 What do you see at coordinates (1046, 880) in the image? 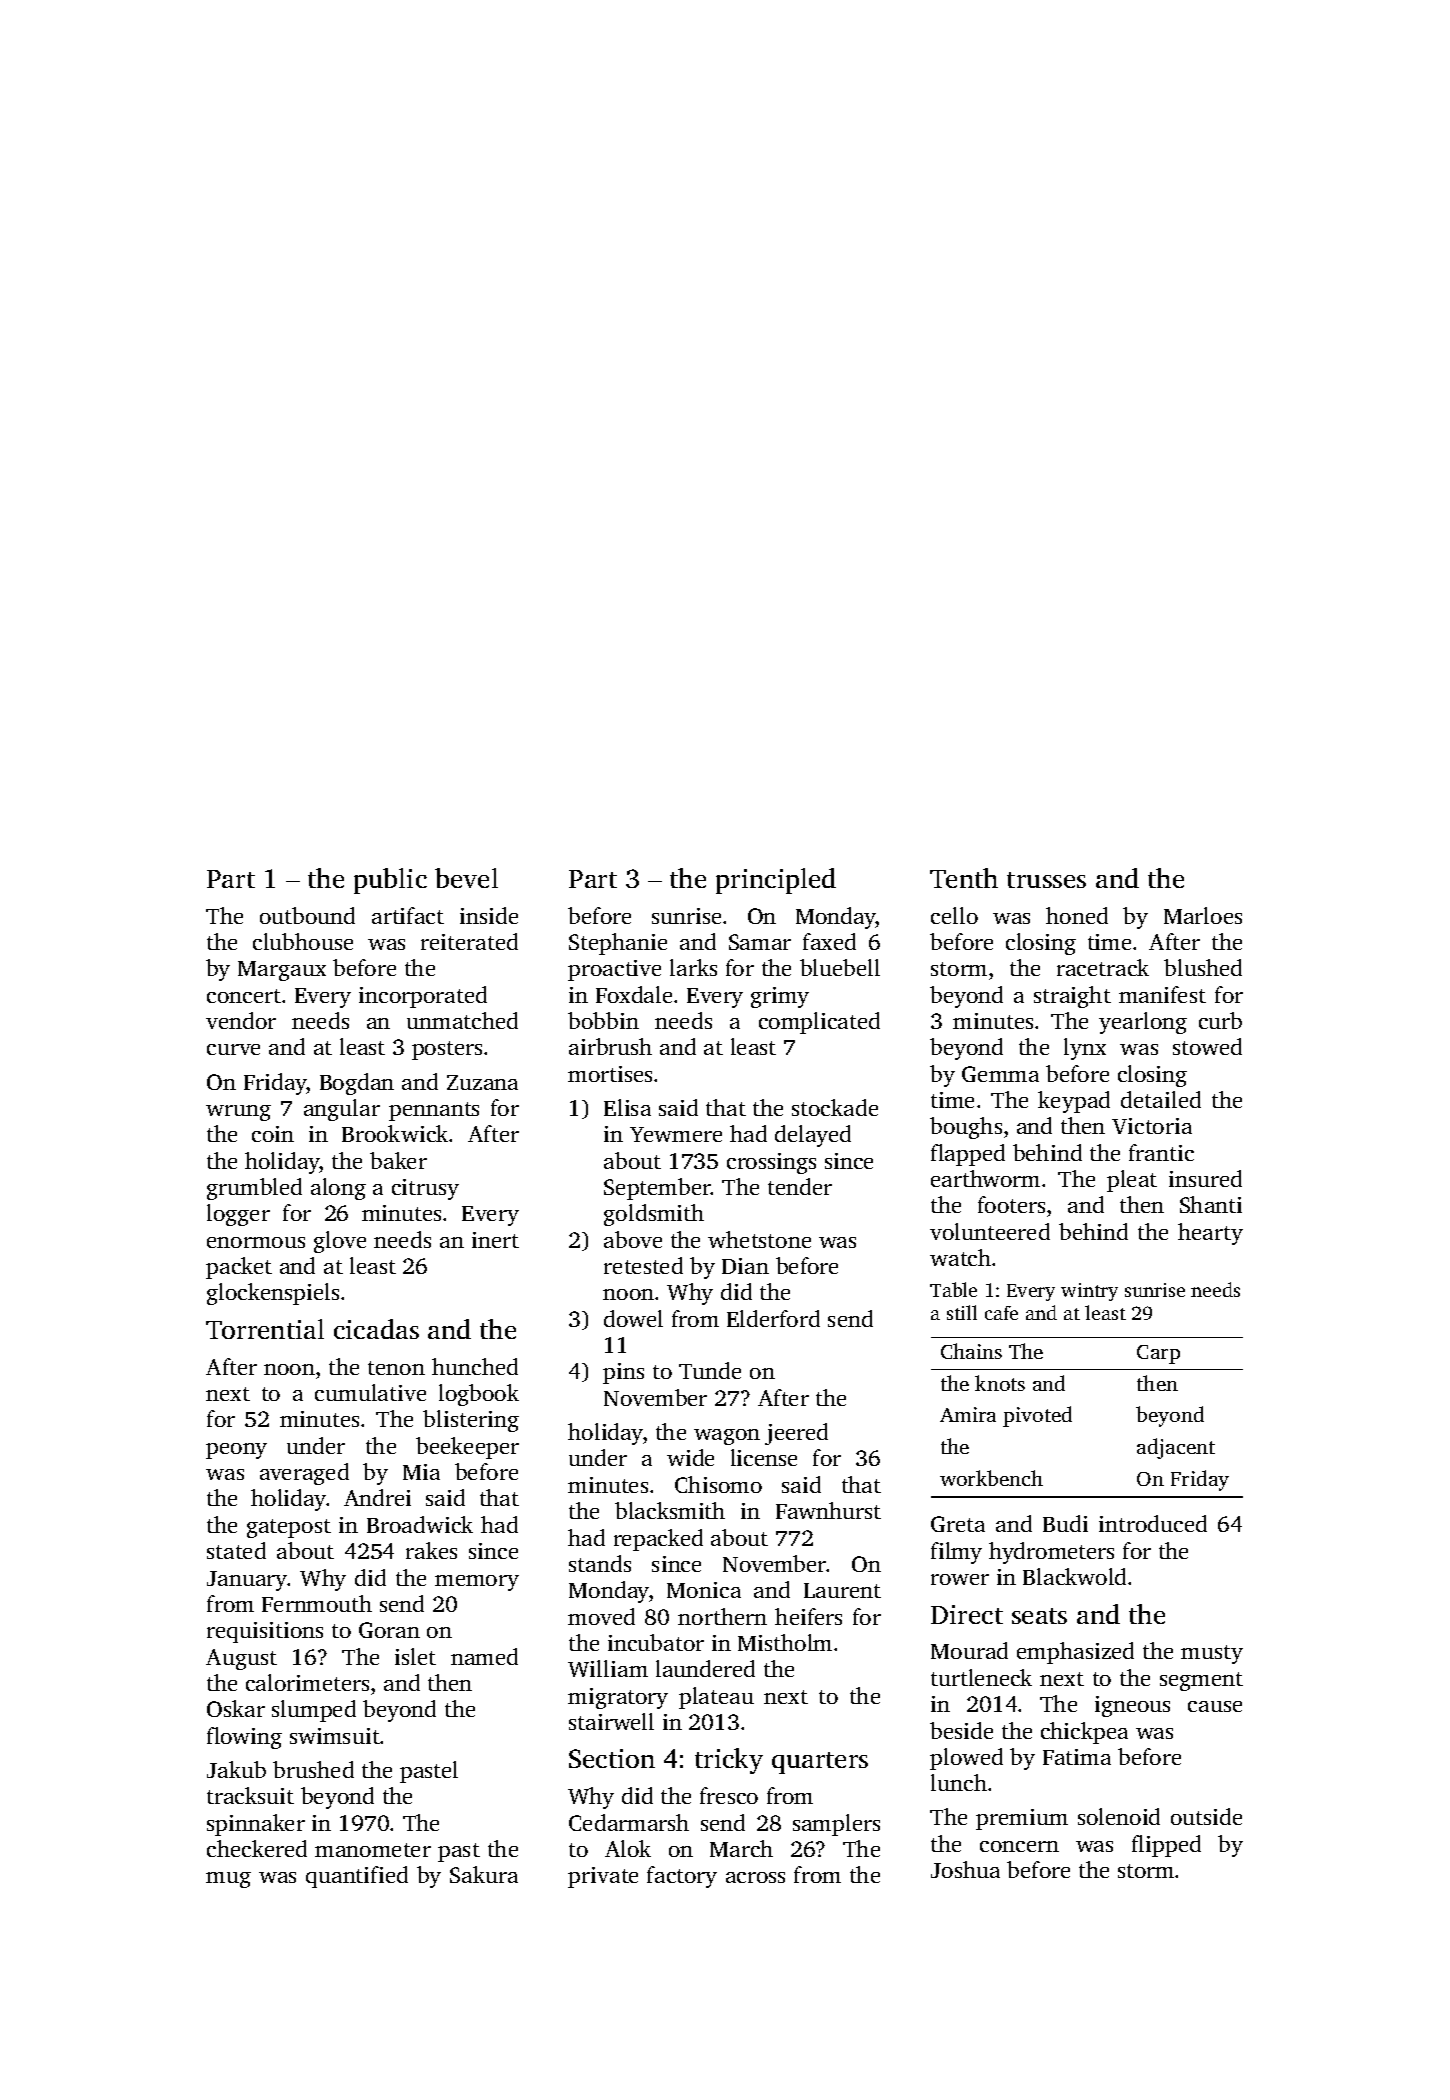
I see `trusses` at bounding box center [1046, 880].
